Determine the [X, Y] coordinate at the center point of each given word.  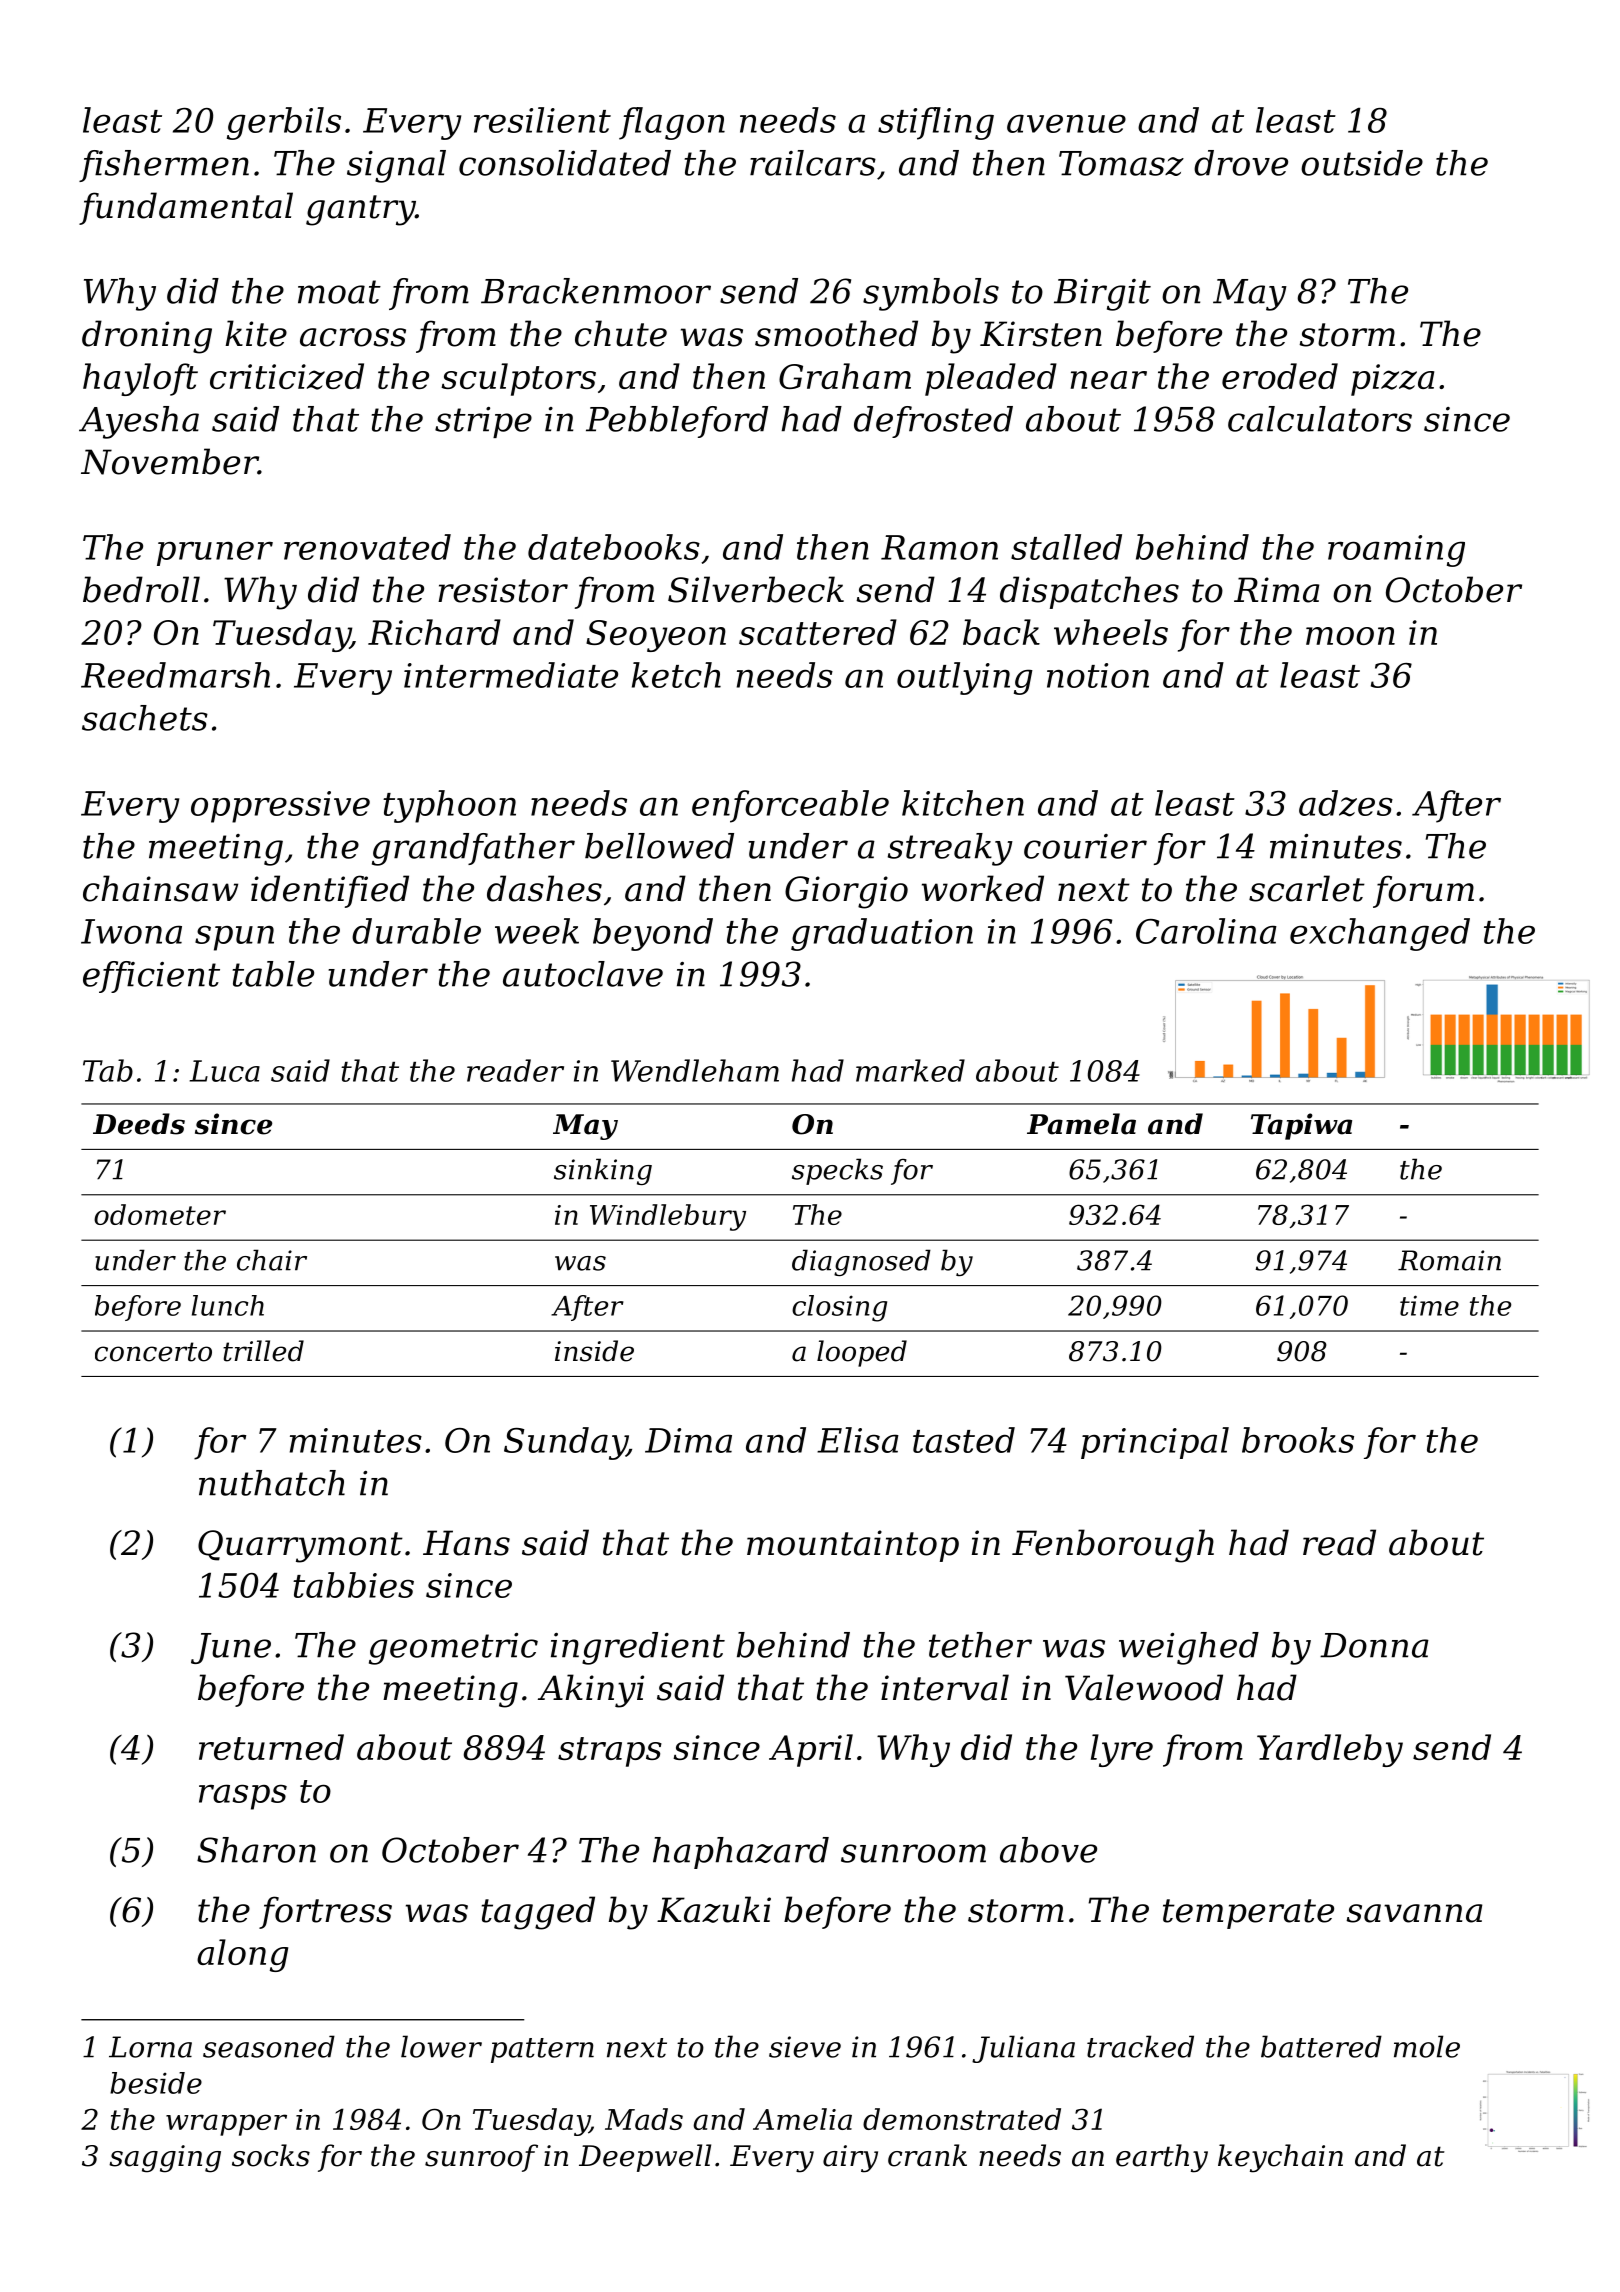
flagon [672, 123]
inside [594, 1351]
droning [147, 337]
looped [862, 1353]
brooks [1298, 1440]
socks [271, 2155]
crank [927, 2155]
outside [1362, 163]
